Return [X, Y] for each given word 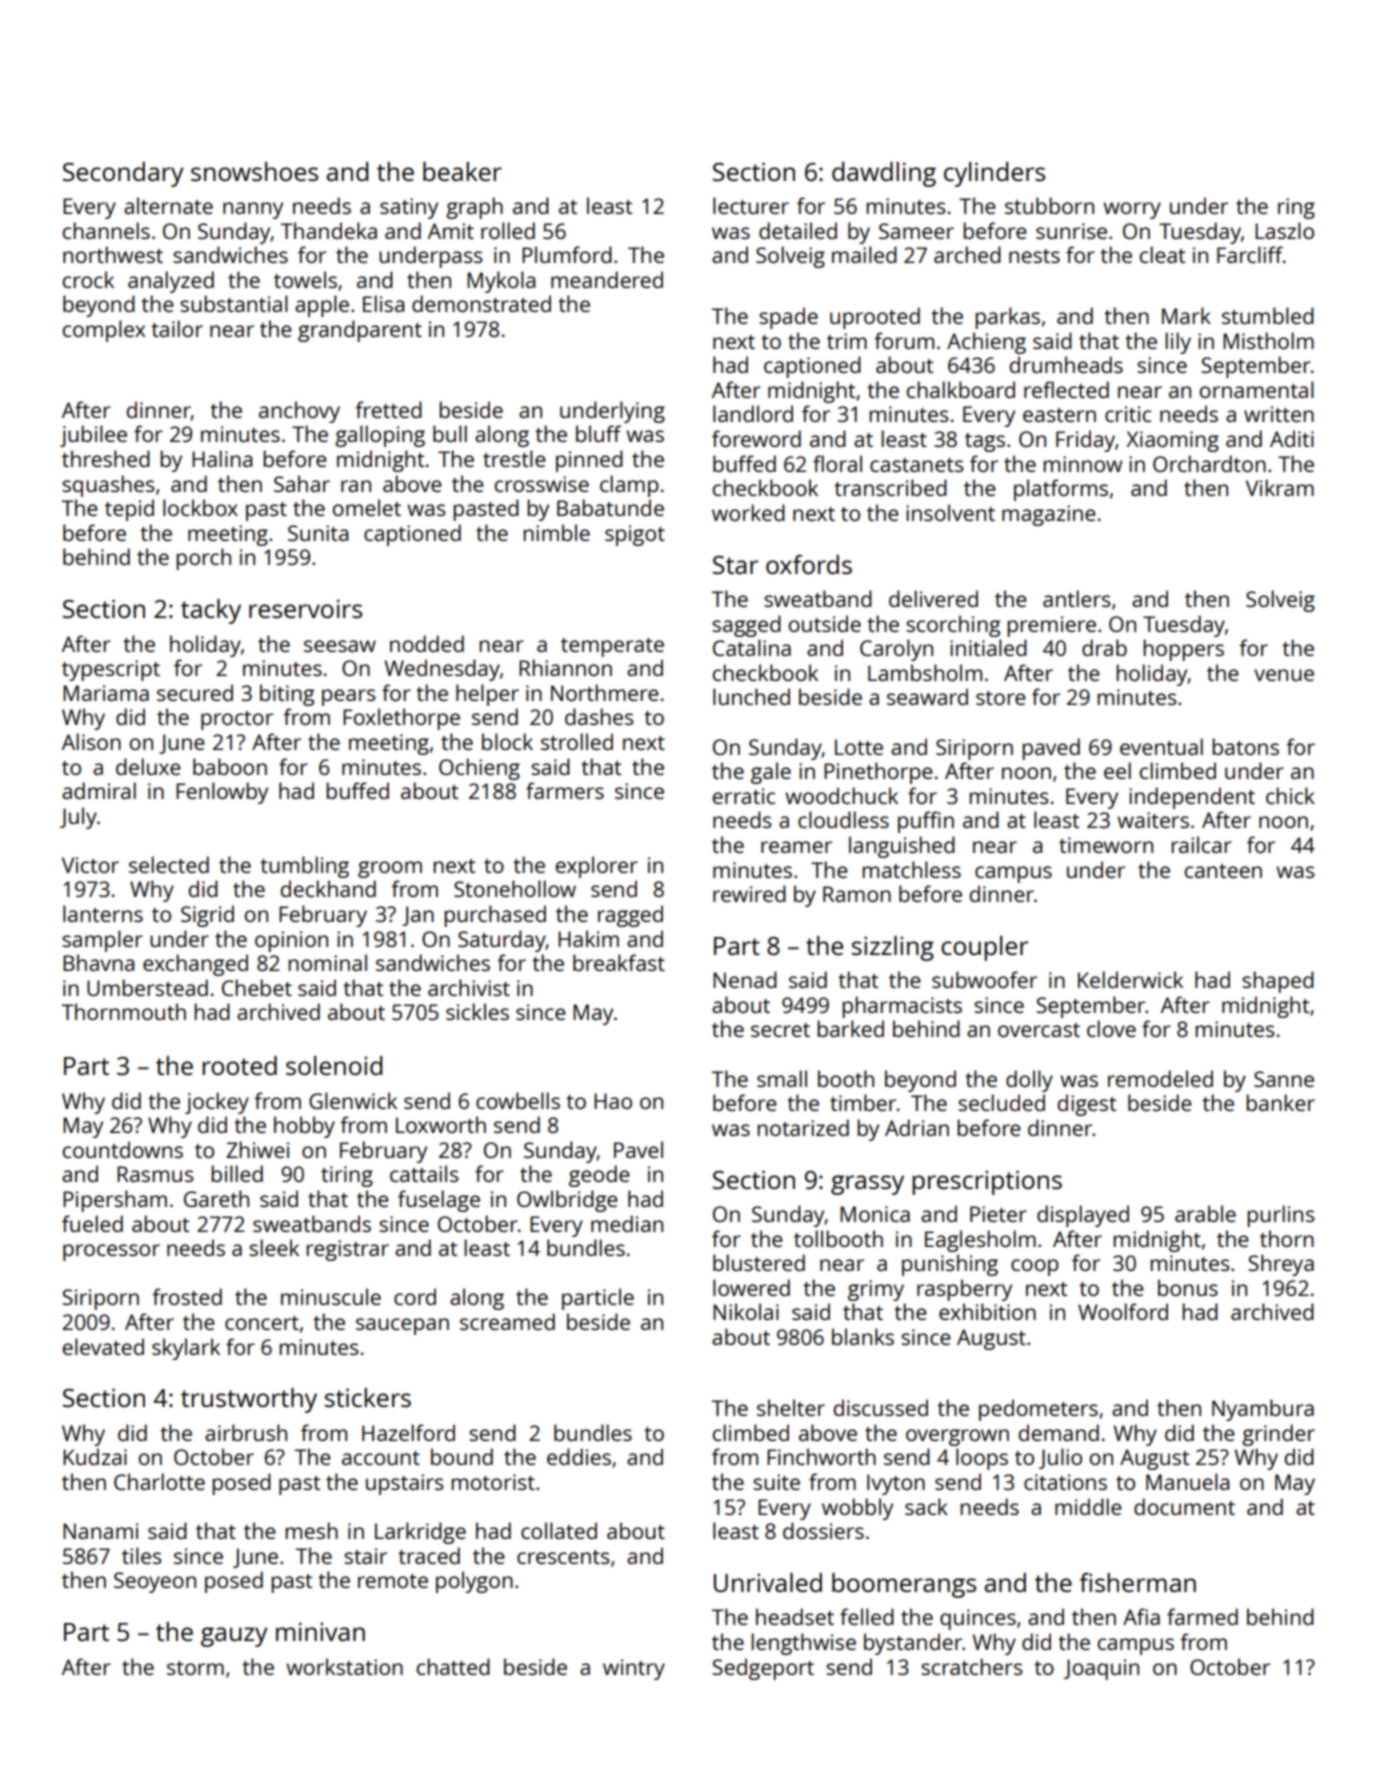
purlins [1281, 1216]
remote [393, 1581]
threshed [106, 458]
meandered [607, 279]
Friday [1085, 441]
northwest [113, 254]
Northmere [605, 692]
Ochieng [479, 769]
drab [1104, 647]
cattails [424, 1173]
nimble [556, 532]
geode [599, 1176]
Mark [1186, 315]
